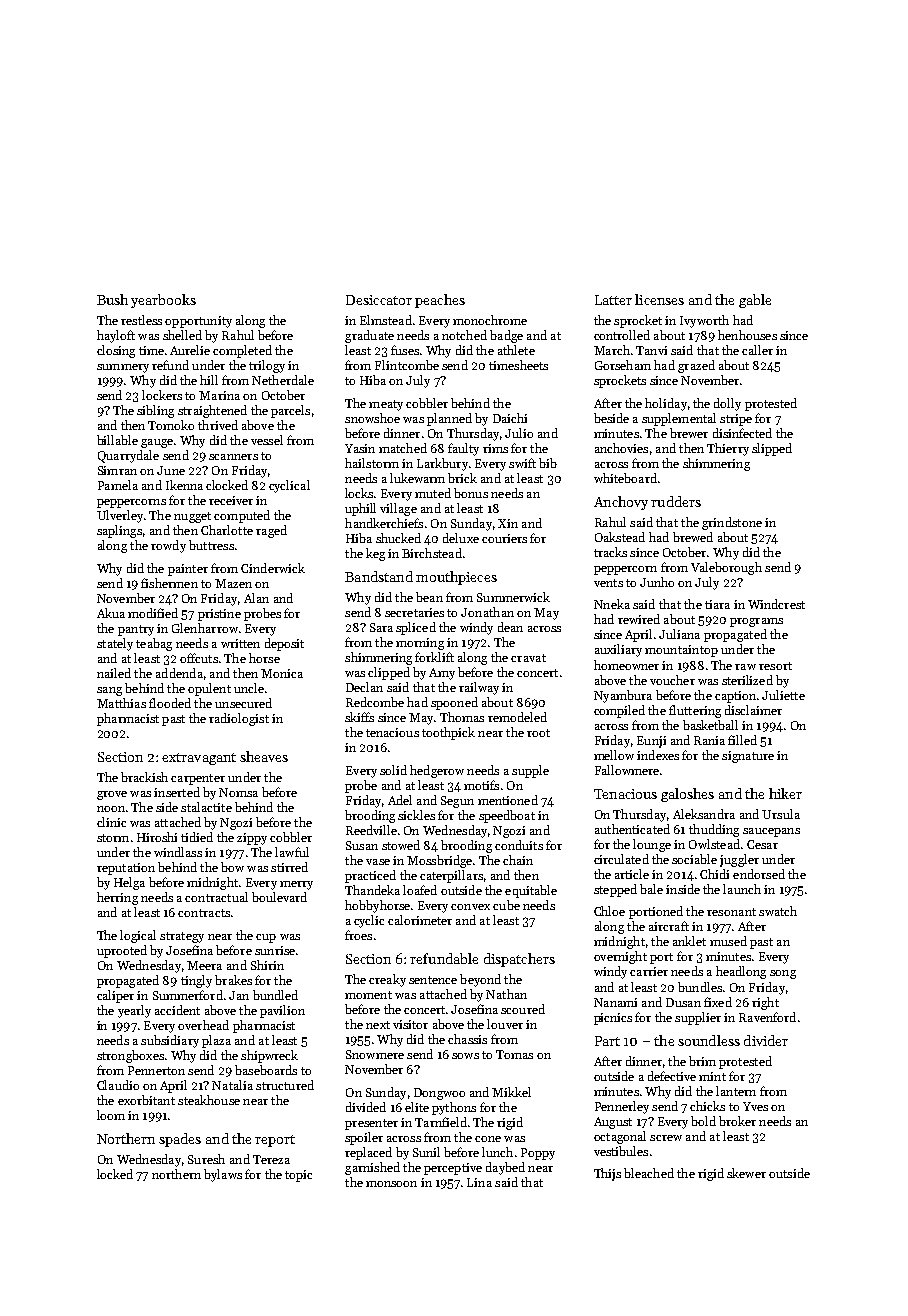  I want to click on faulty, so click(463, 449).
